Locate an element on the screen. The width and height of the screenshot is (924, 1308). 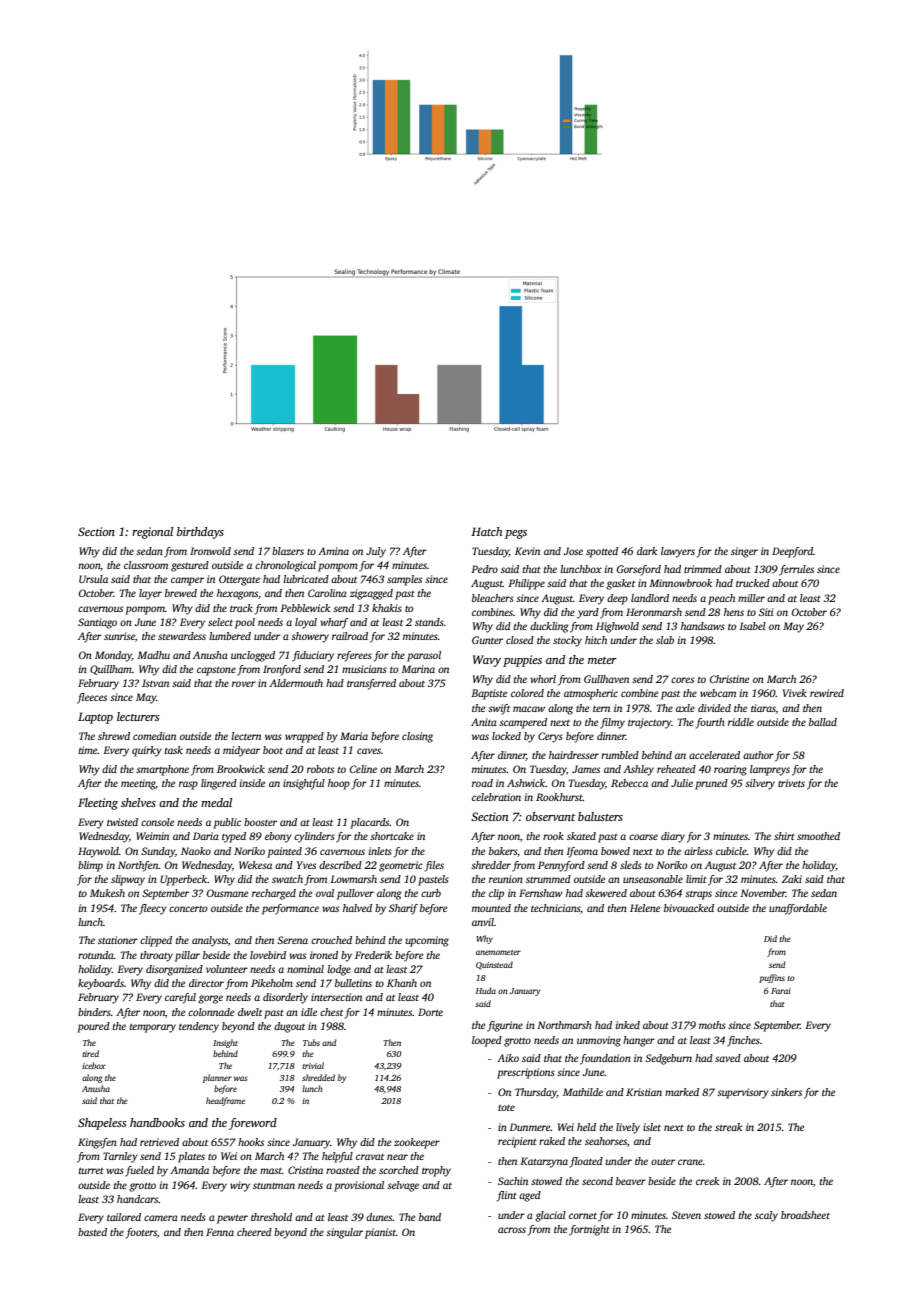
looped is located at coordinates (487, 1041).
